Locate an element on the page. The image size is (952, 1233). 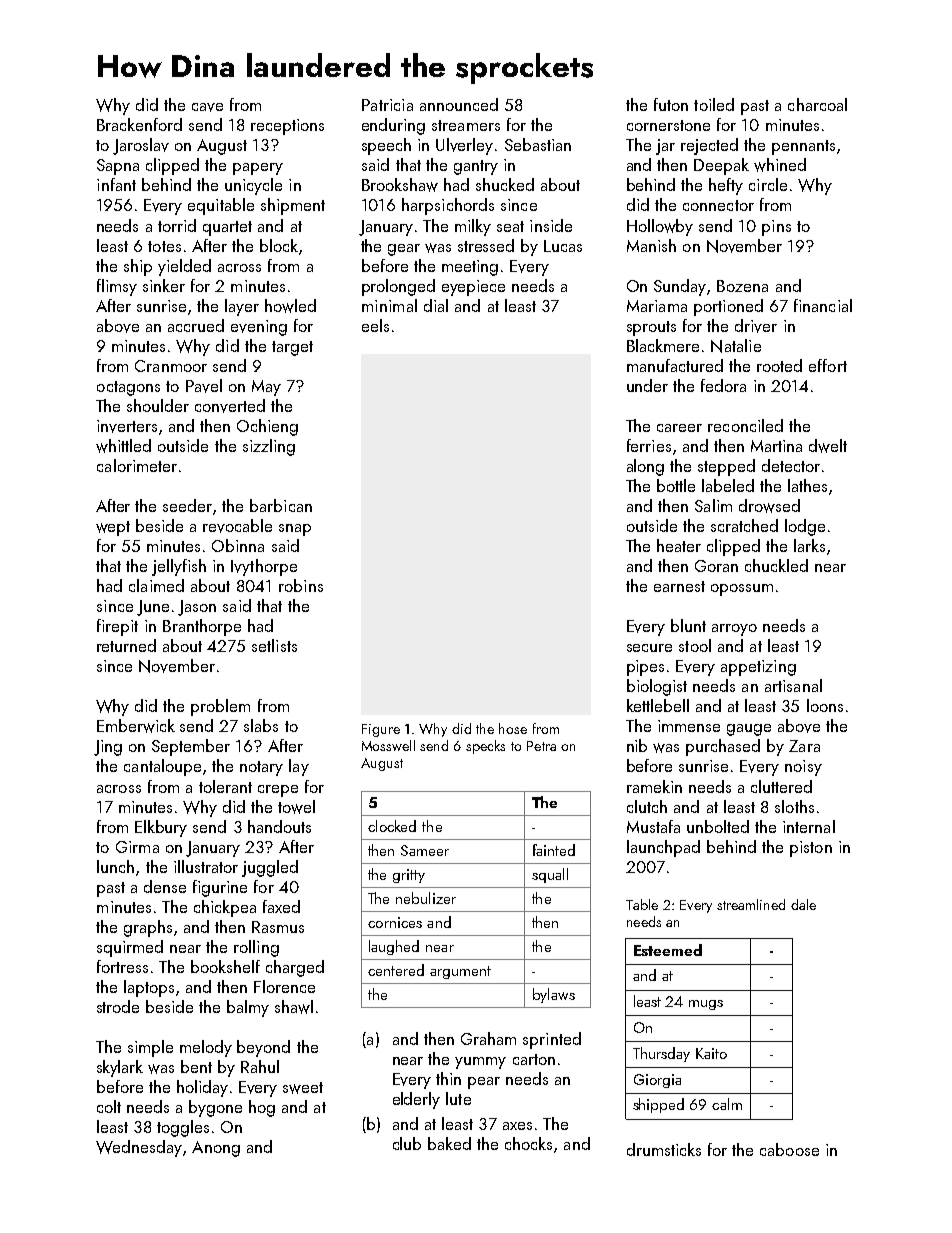
sizzling is located at coordinates (269, 447).
